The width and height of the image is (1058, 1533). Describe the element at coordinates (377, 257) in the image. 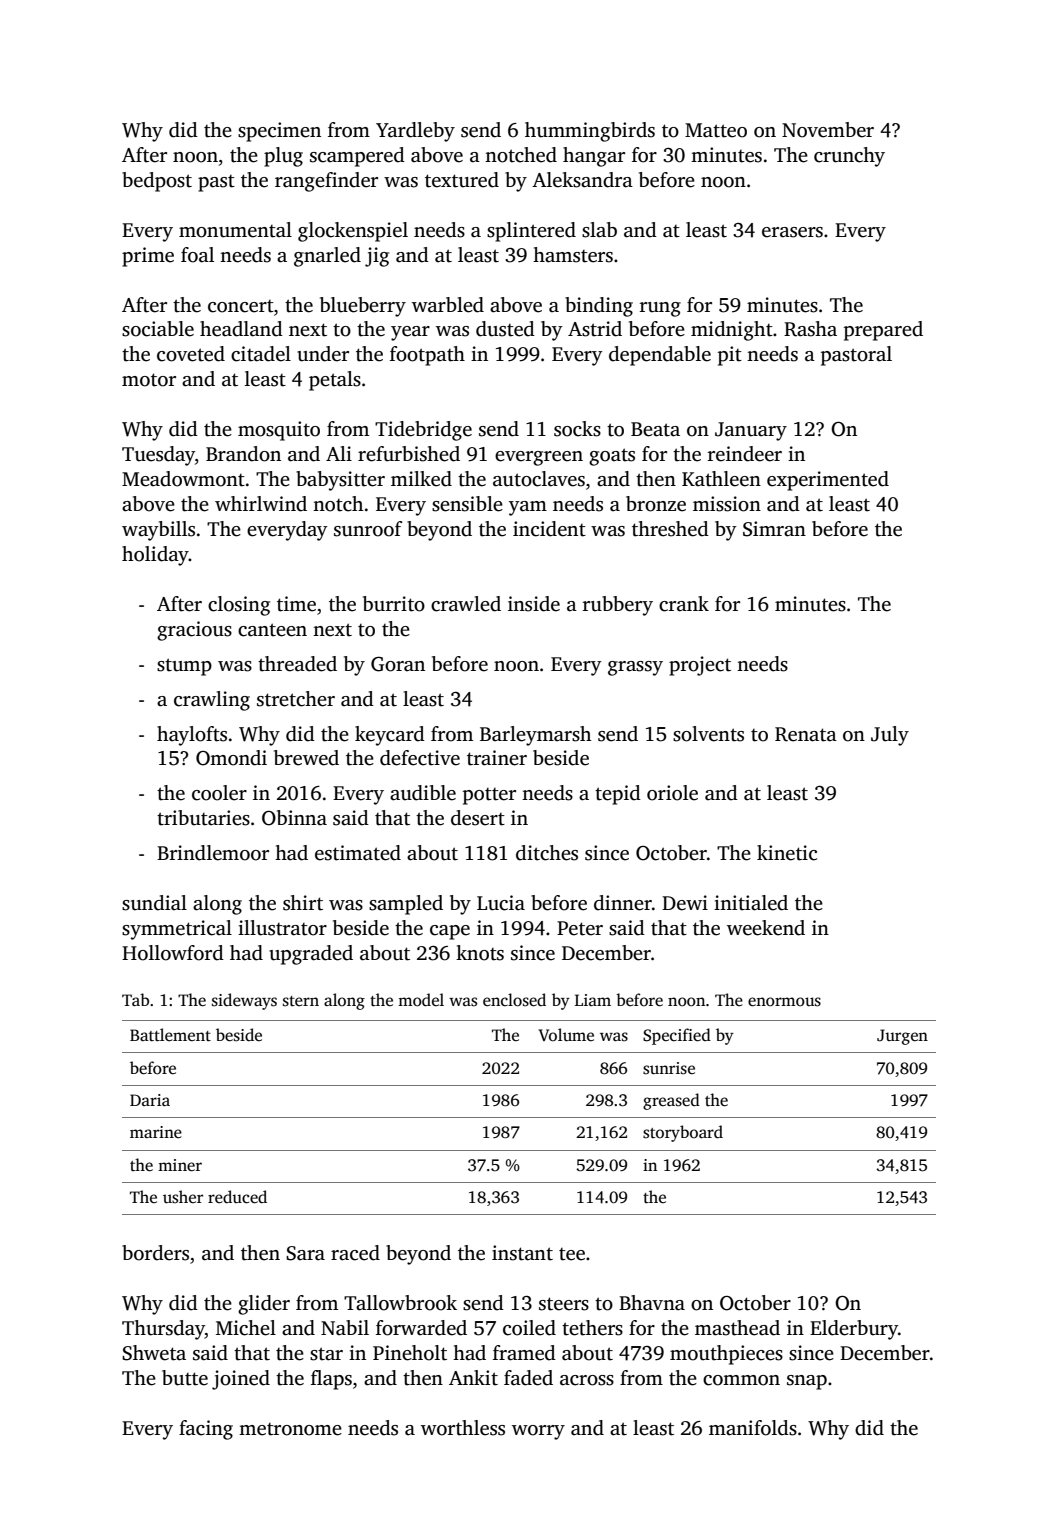

I see `jig` at that location.
